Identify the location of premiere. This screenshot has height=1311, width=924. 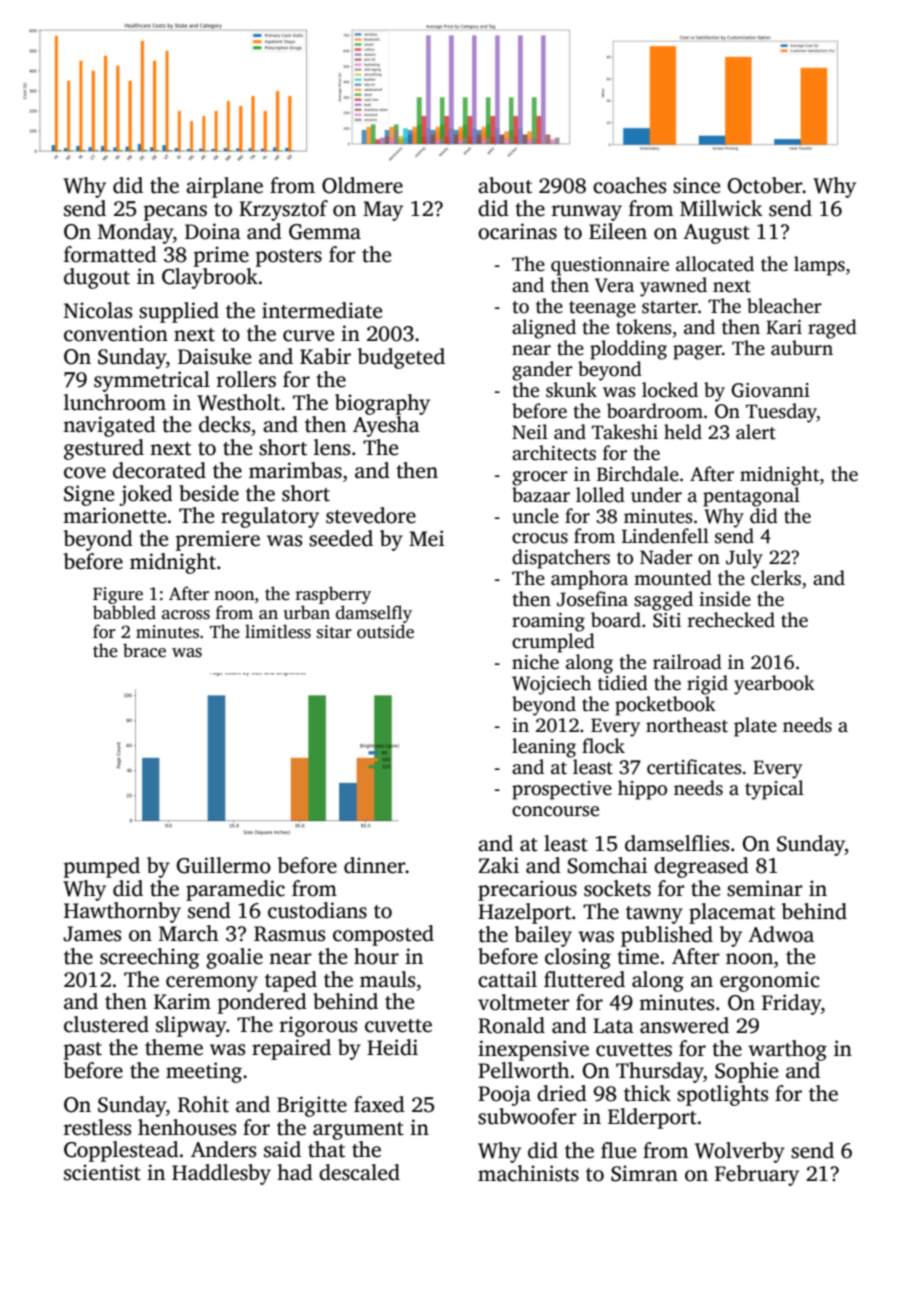
(218, 540).
